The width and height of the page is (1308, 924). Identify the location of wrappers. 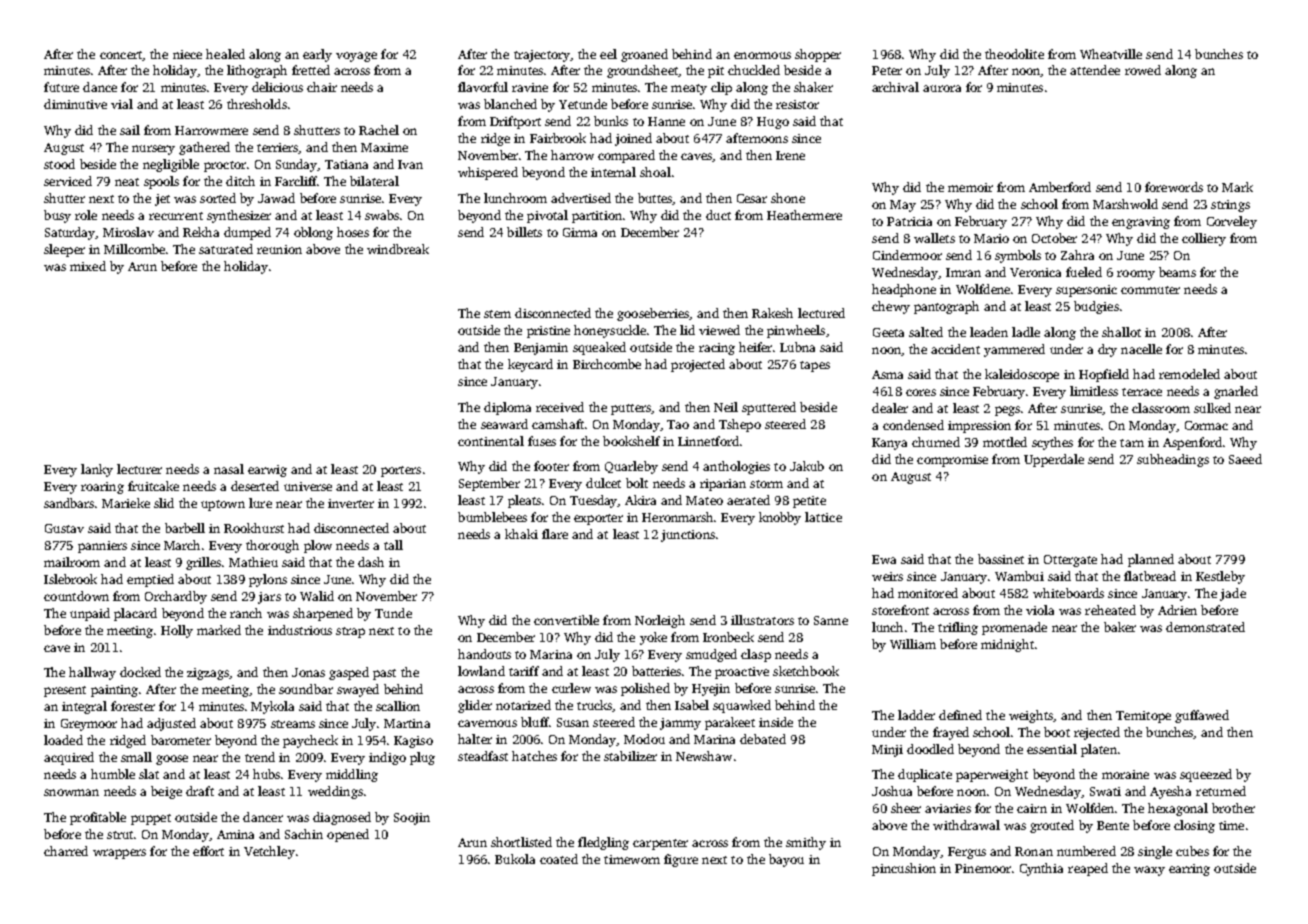
(119, 854).
